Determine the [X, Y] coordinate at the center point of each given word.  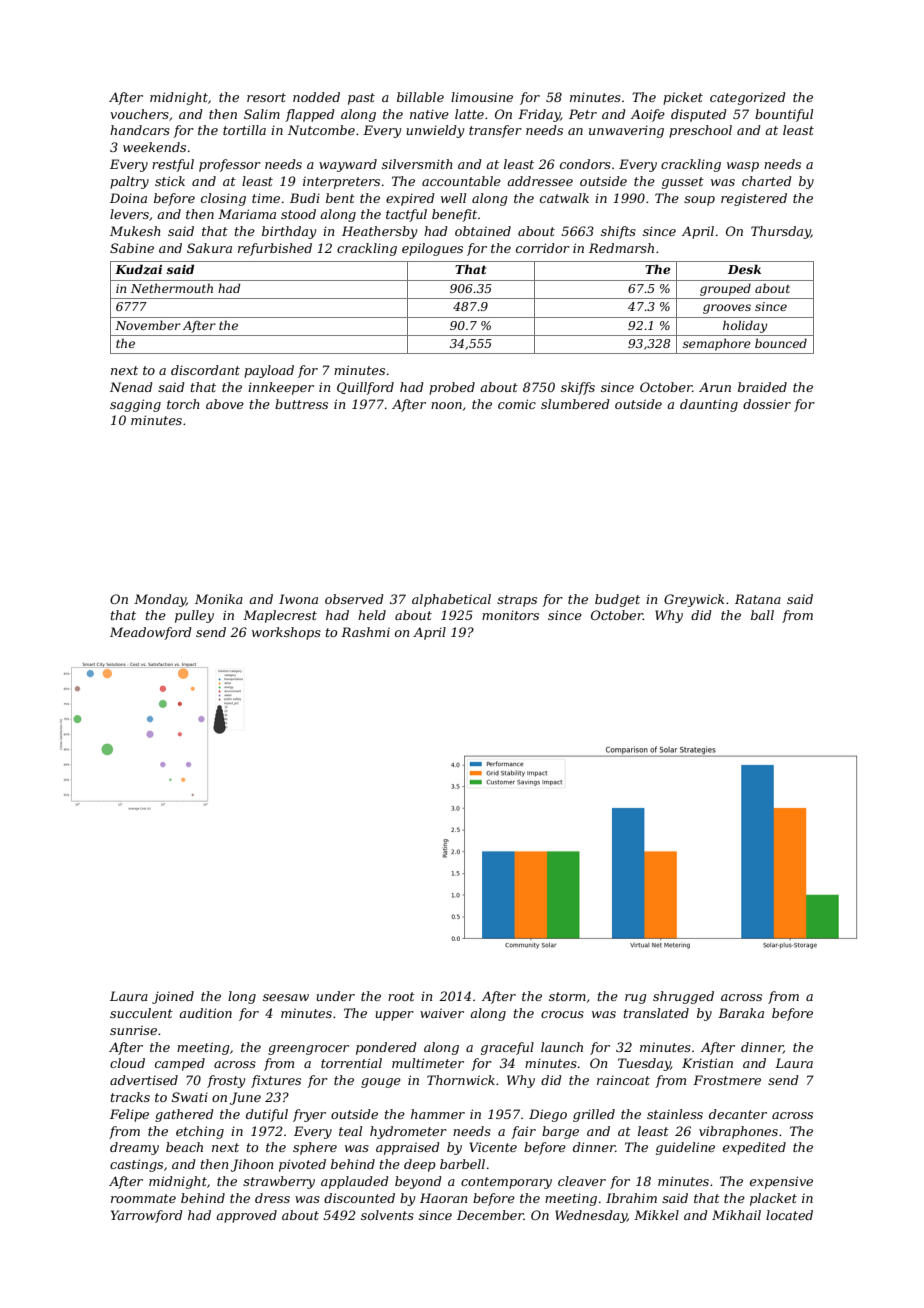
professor [230, 165]
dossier [767, 404]
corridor [543, 248]
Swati [190, 1097]
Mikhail [736, 1215]
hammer [438, 1114]
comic [517, 404]
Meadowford [151, 633]
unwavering [626, 131]
